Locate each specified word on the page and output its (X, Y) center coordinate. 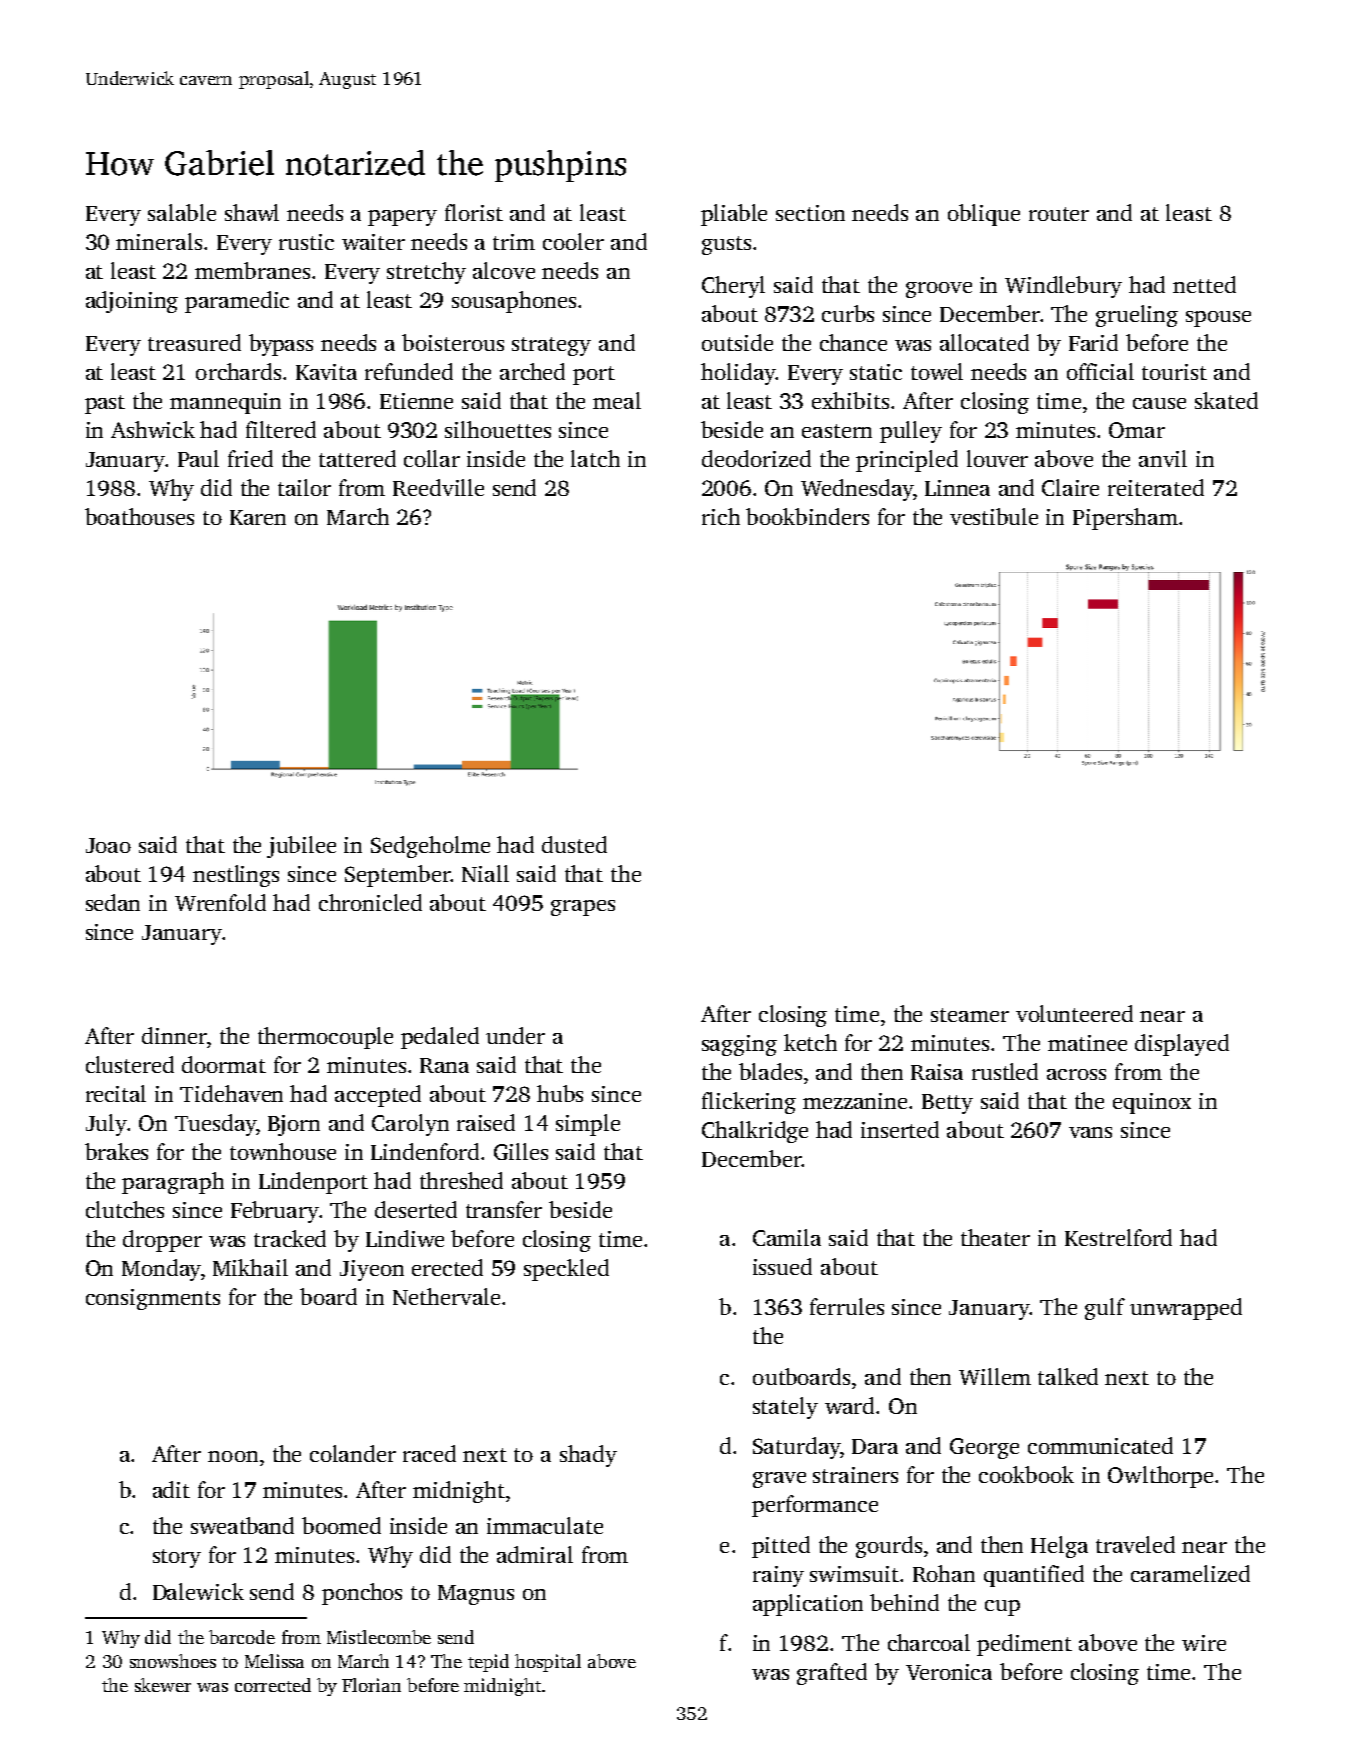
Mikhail (250, 1267)
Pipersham (1125, 519)
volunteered (1074, 1013)
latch (595, 458)
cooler (573, 241)
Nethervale (446, 1296)
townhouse (283, 1151)
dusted (574, 844)
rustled (1005, 1071)
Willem (995, 1376)
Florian (371, 1685)
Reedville (438, 487)
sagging (739, 1045)
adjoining (132, 302)
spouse (1218, 319)
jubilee (301, 847)
